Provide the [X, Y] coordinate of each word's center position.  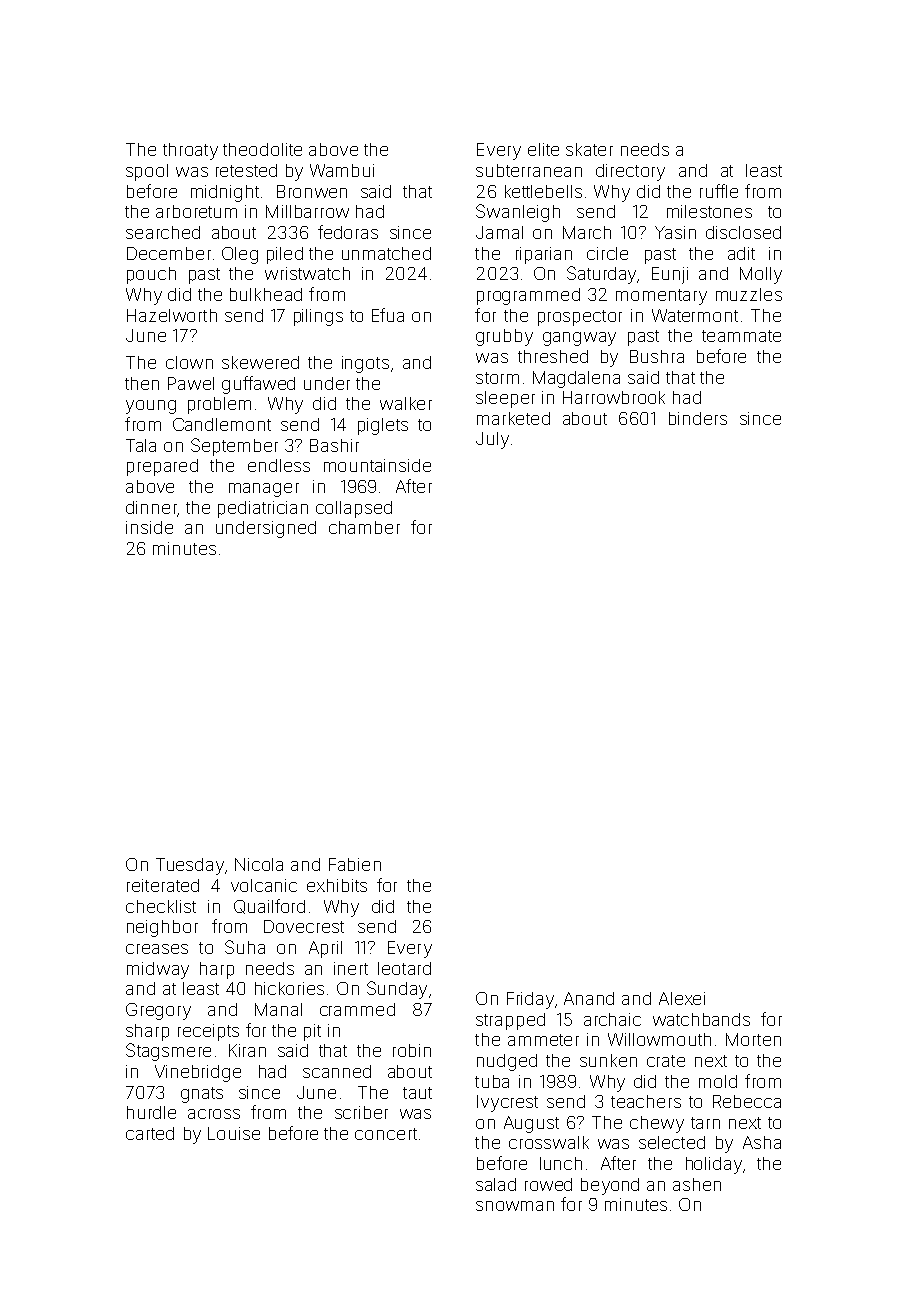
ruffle [719, 191]
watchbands [701, 1019]
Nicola [259, 864]
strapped [510, 1021]
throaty [190, 151]
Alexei [682, 998]
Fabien [355, 864]
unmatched [386, 253]
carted [150, 1133]
